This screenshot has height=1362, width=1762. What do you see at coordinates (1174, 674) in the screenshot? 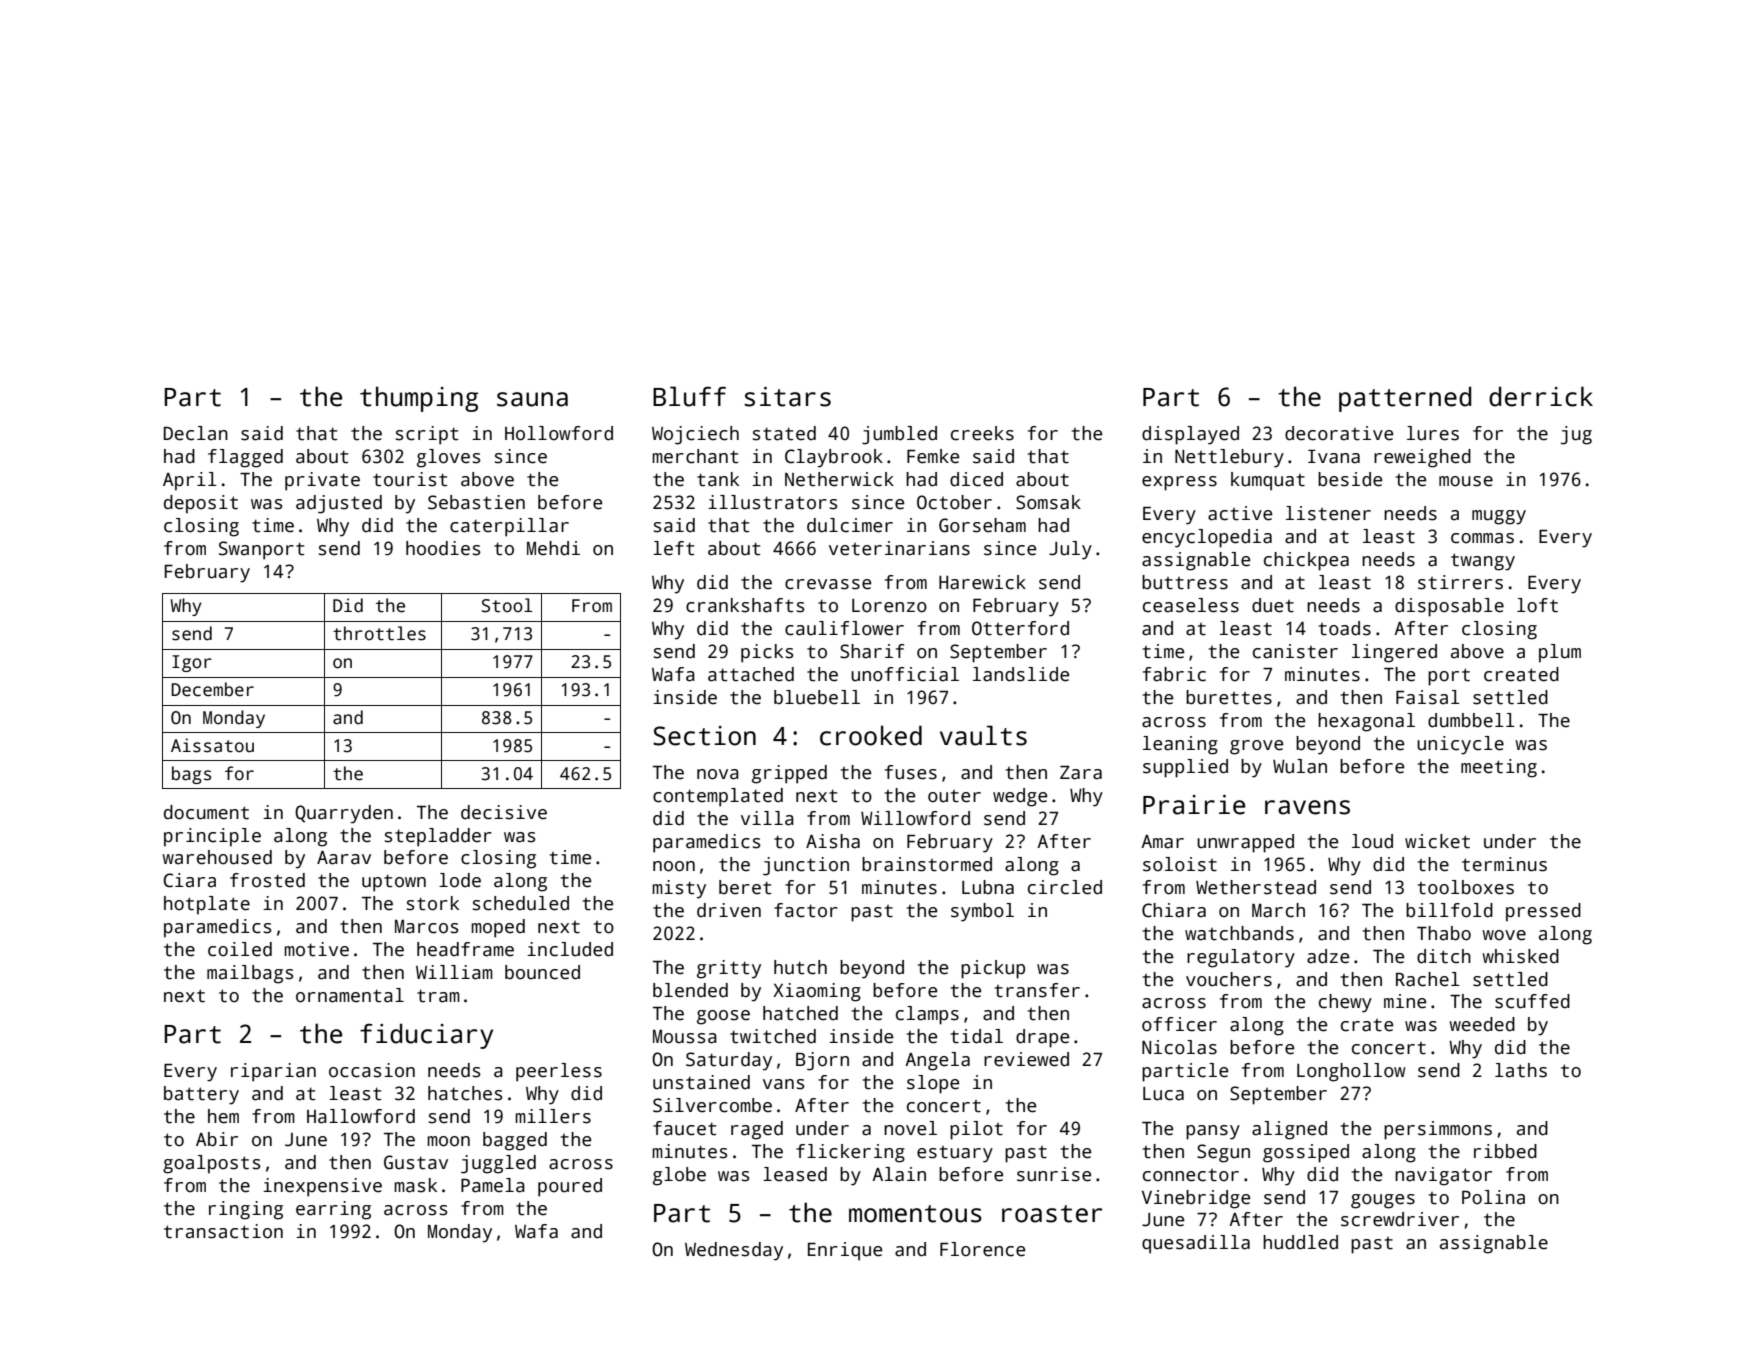
I see `fabric` at bounding box center [1174, 674].
